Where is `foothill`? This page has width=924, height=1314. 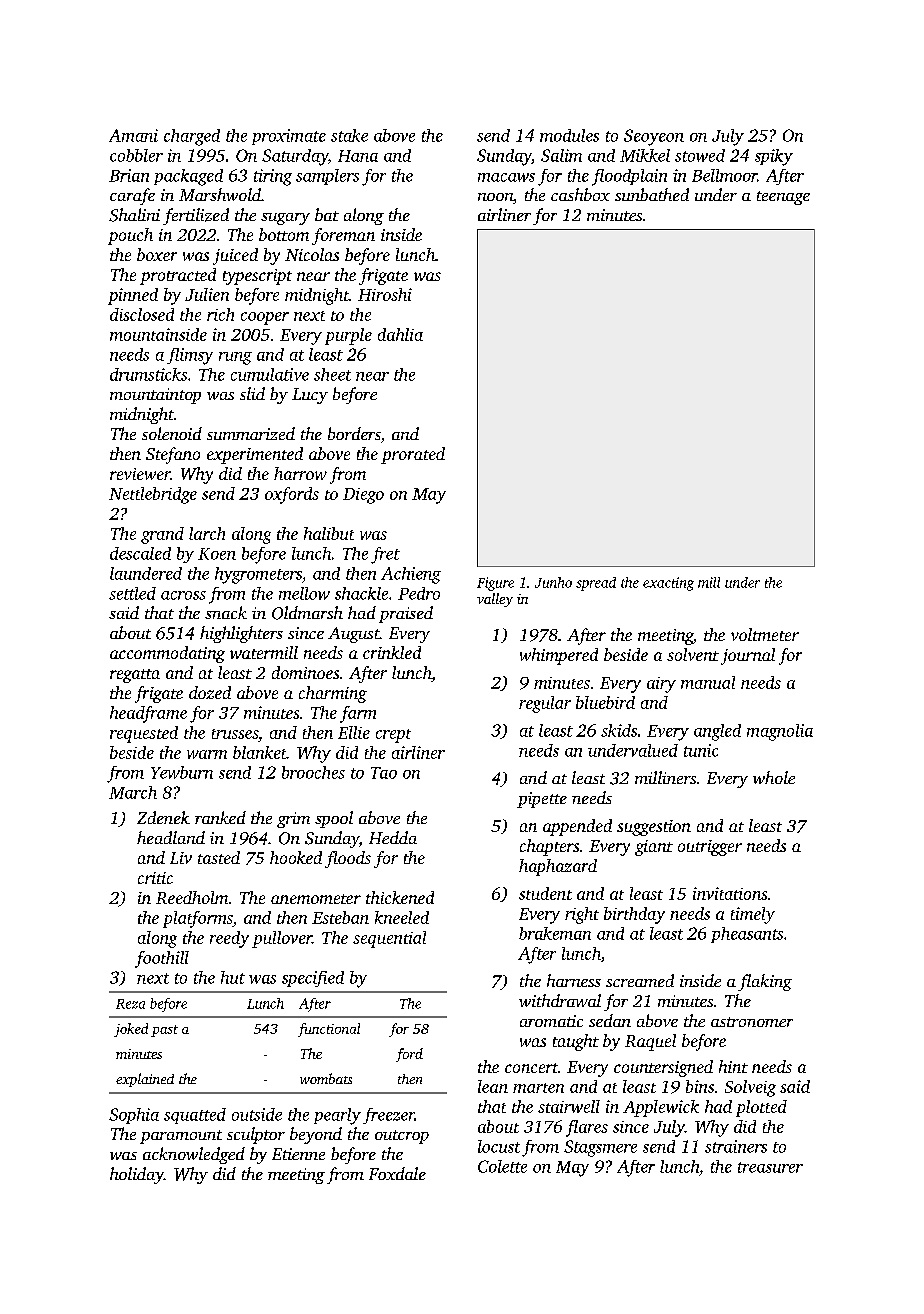
foothill is located at coordinates (162, 959).
